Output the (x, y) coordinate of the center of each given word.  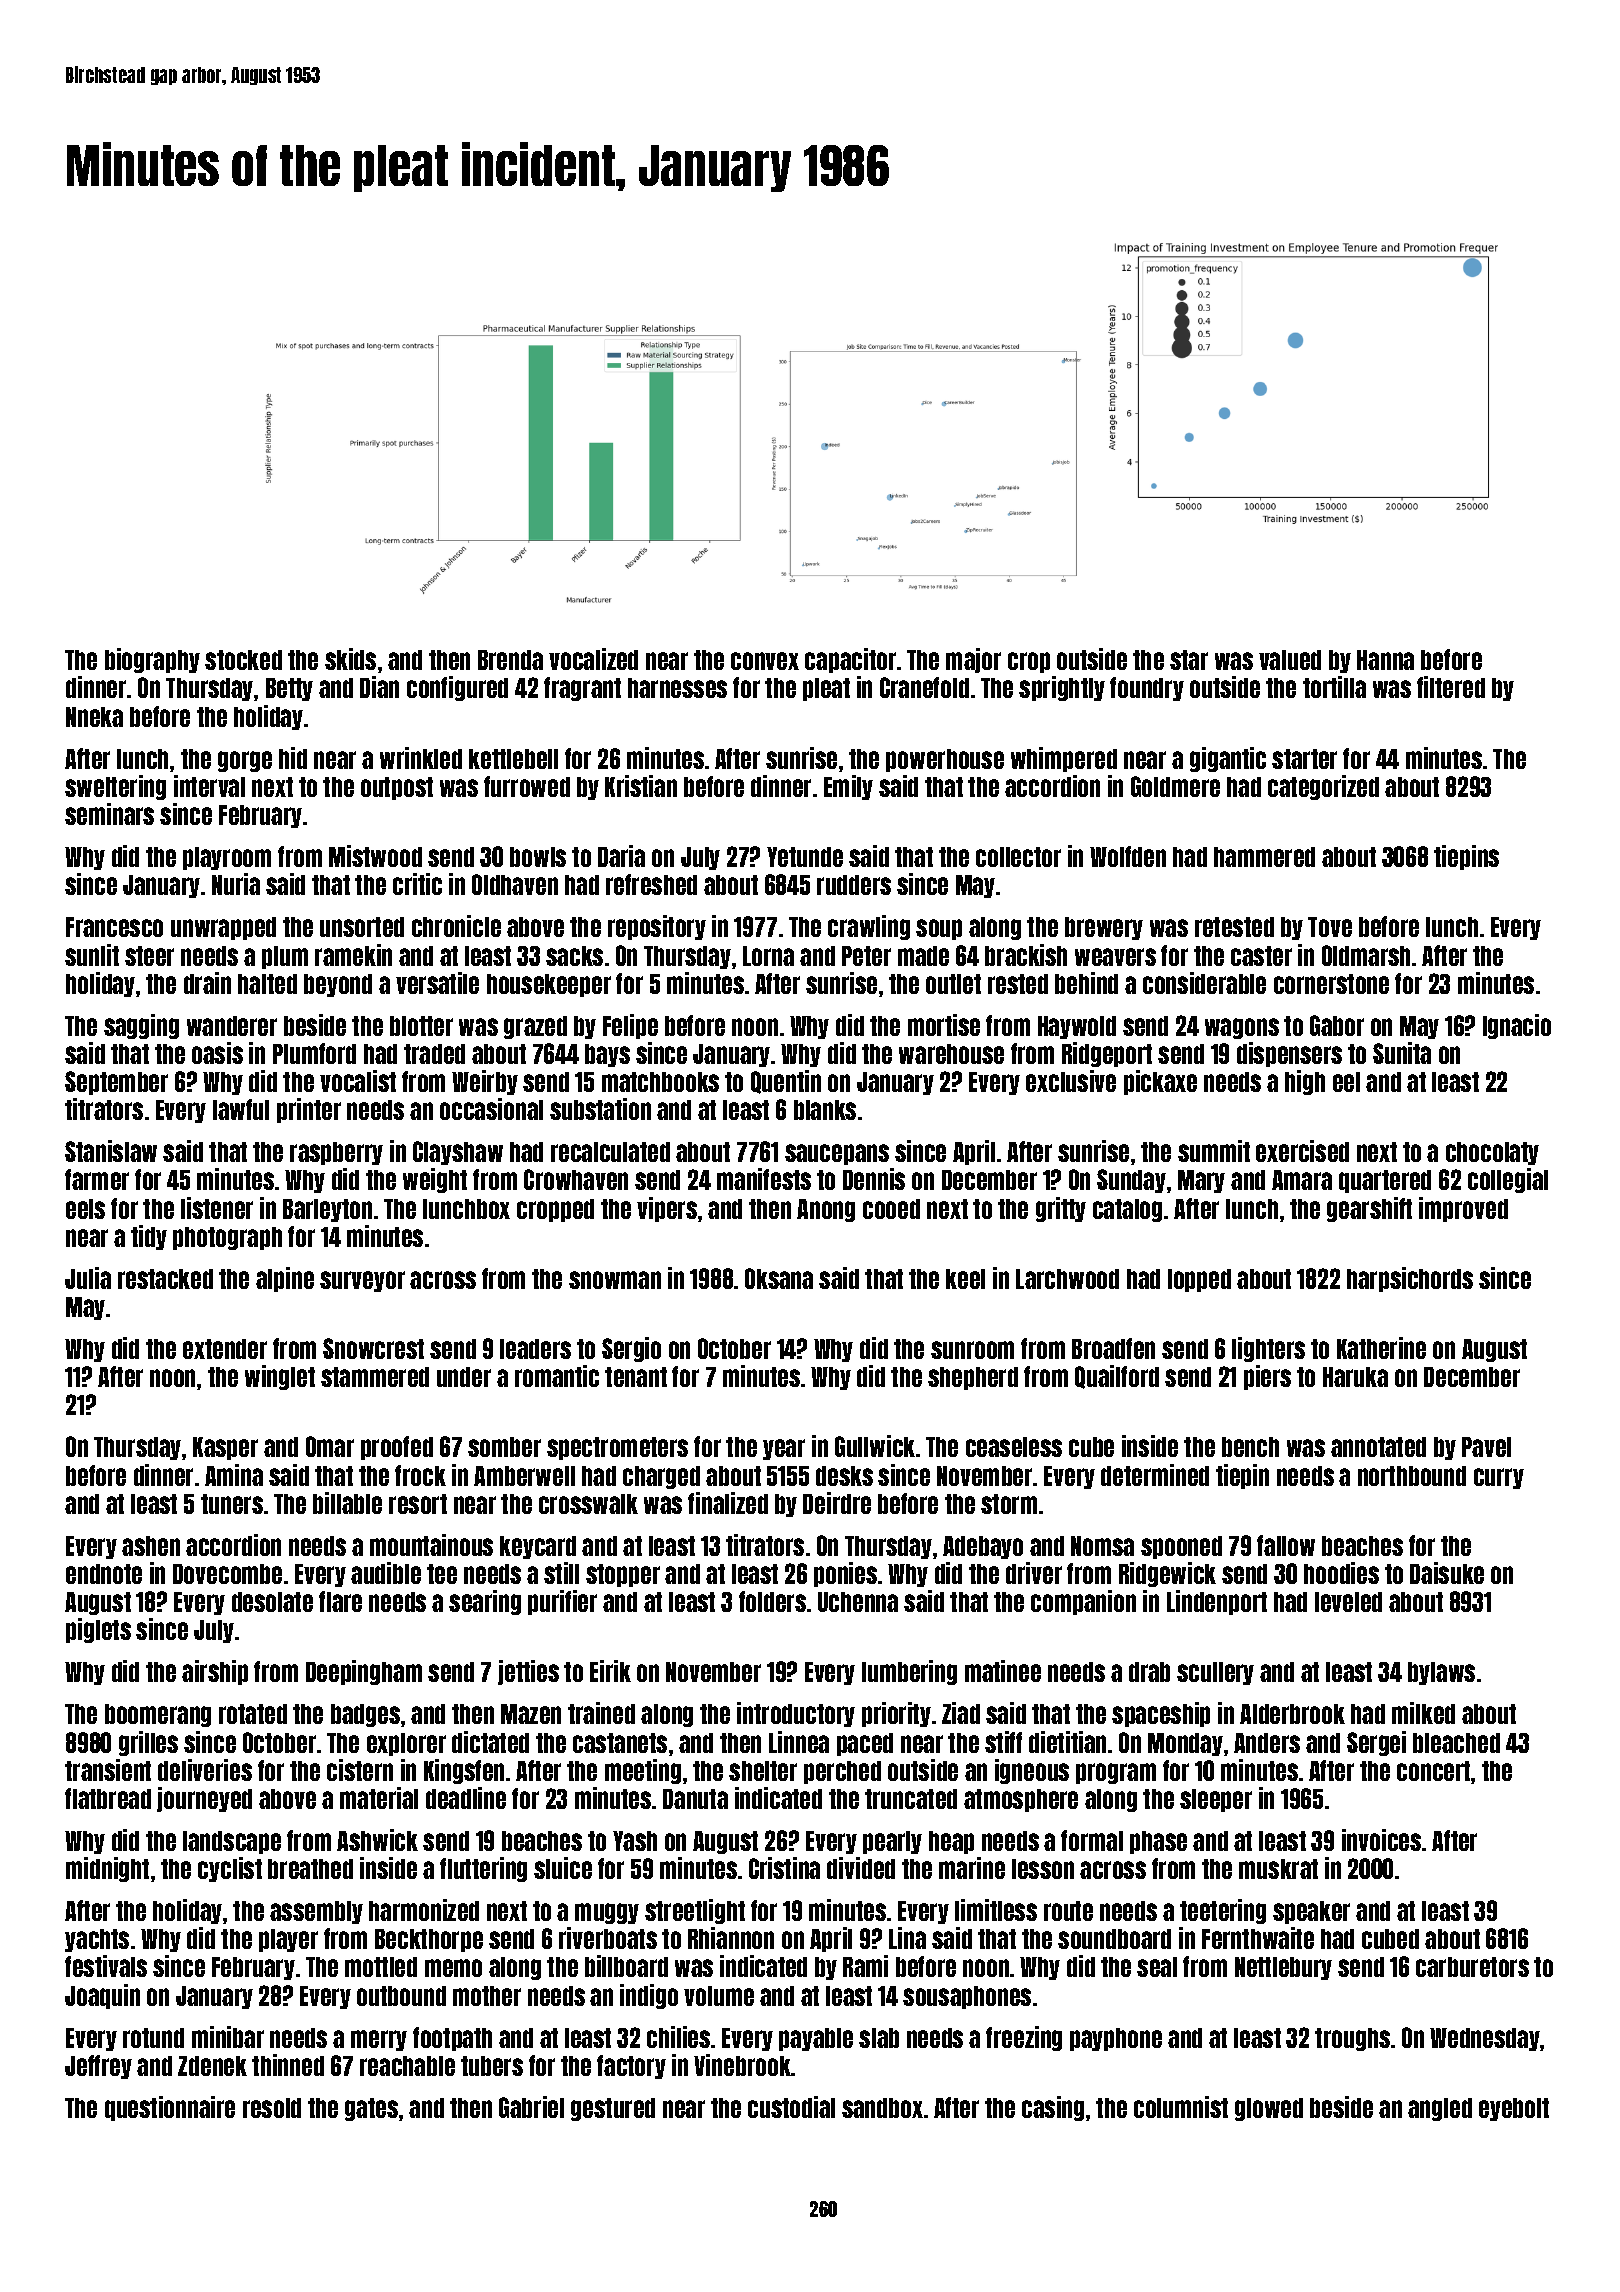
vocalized (593, 659)
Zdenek (212, 2066)
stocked (243, 660)
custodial (791, 2107)
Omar (330, 1446)
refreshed (651, 884)
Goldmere (1175, 786)
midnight (107, 1869)
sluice (563, 1868)
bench (1250, 1447)
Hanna (1385, 660)
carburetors (1472, 1967)
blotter (421, 1026)
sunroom (972, 1350)
